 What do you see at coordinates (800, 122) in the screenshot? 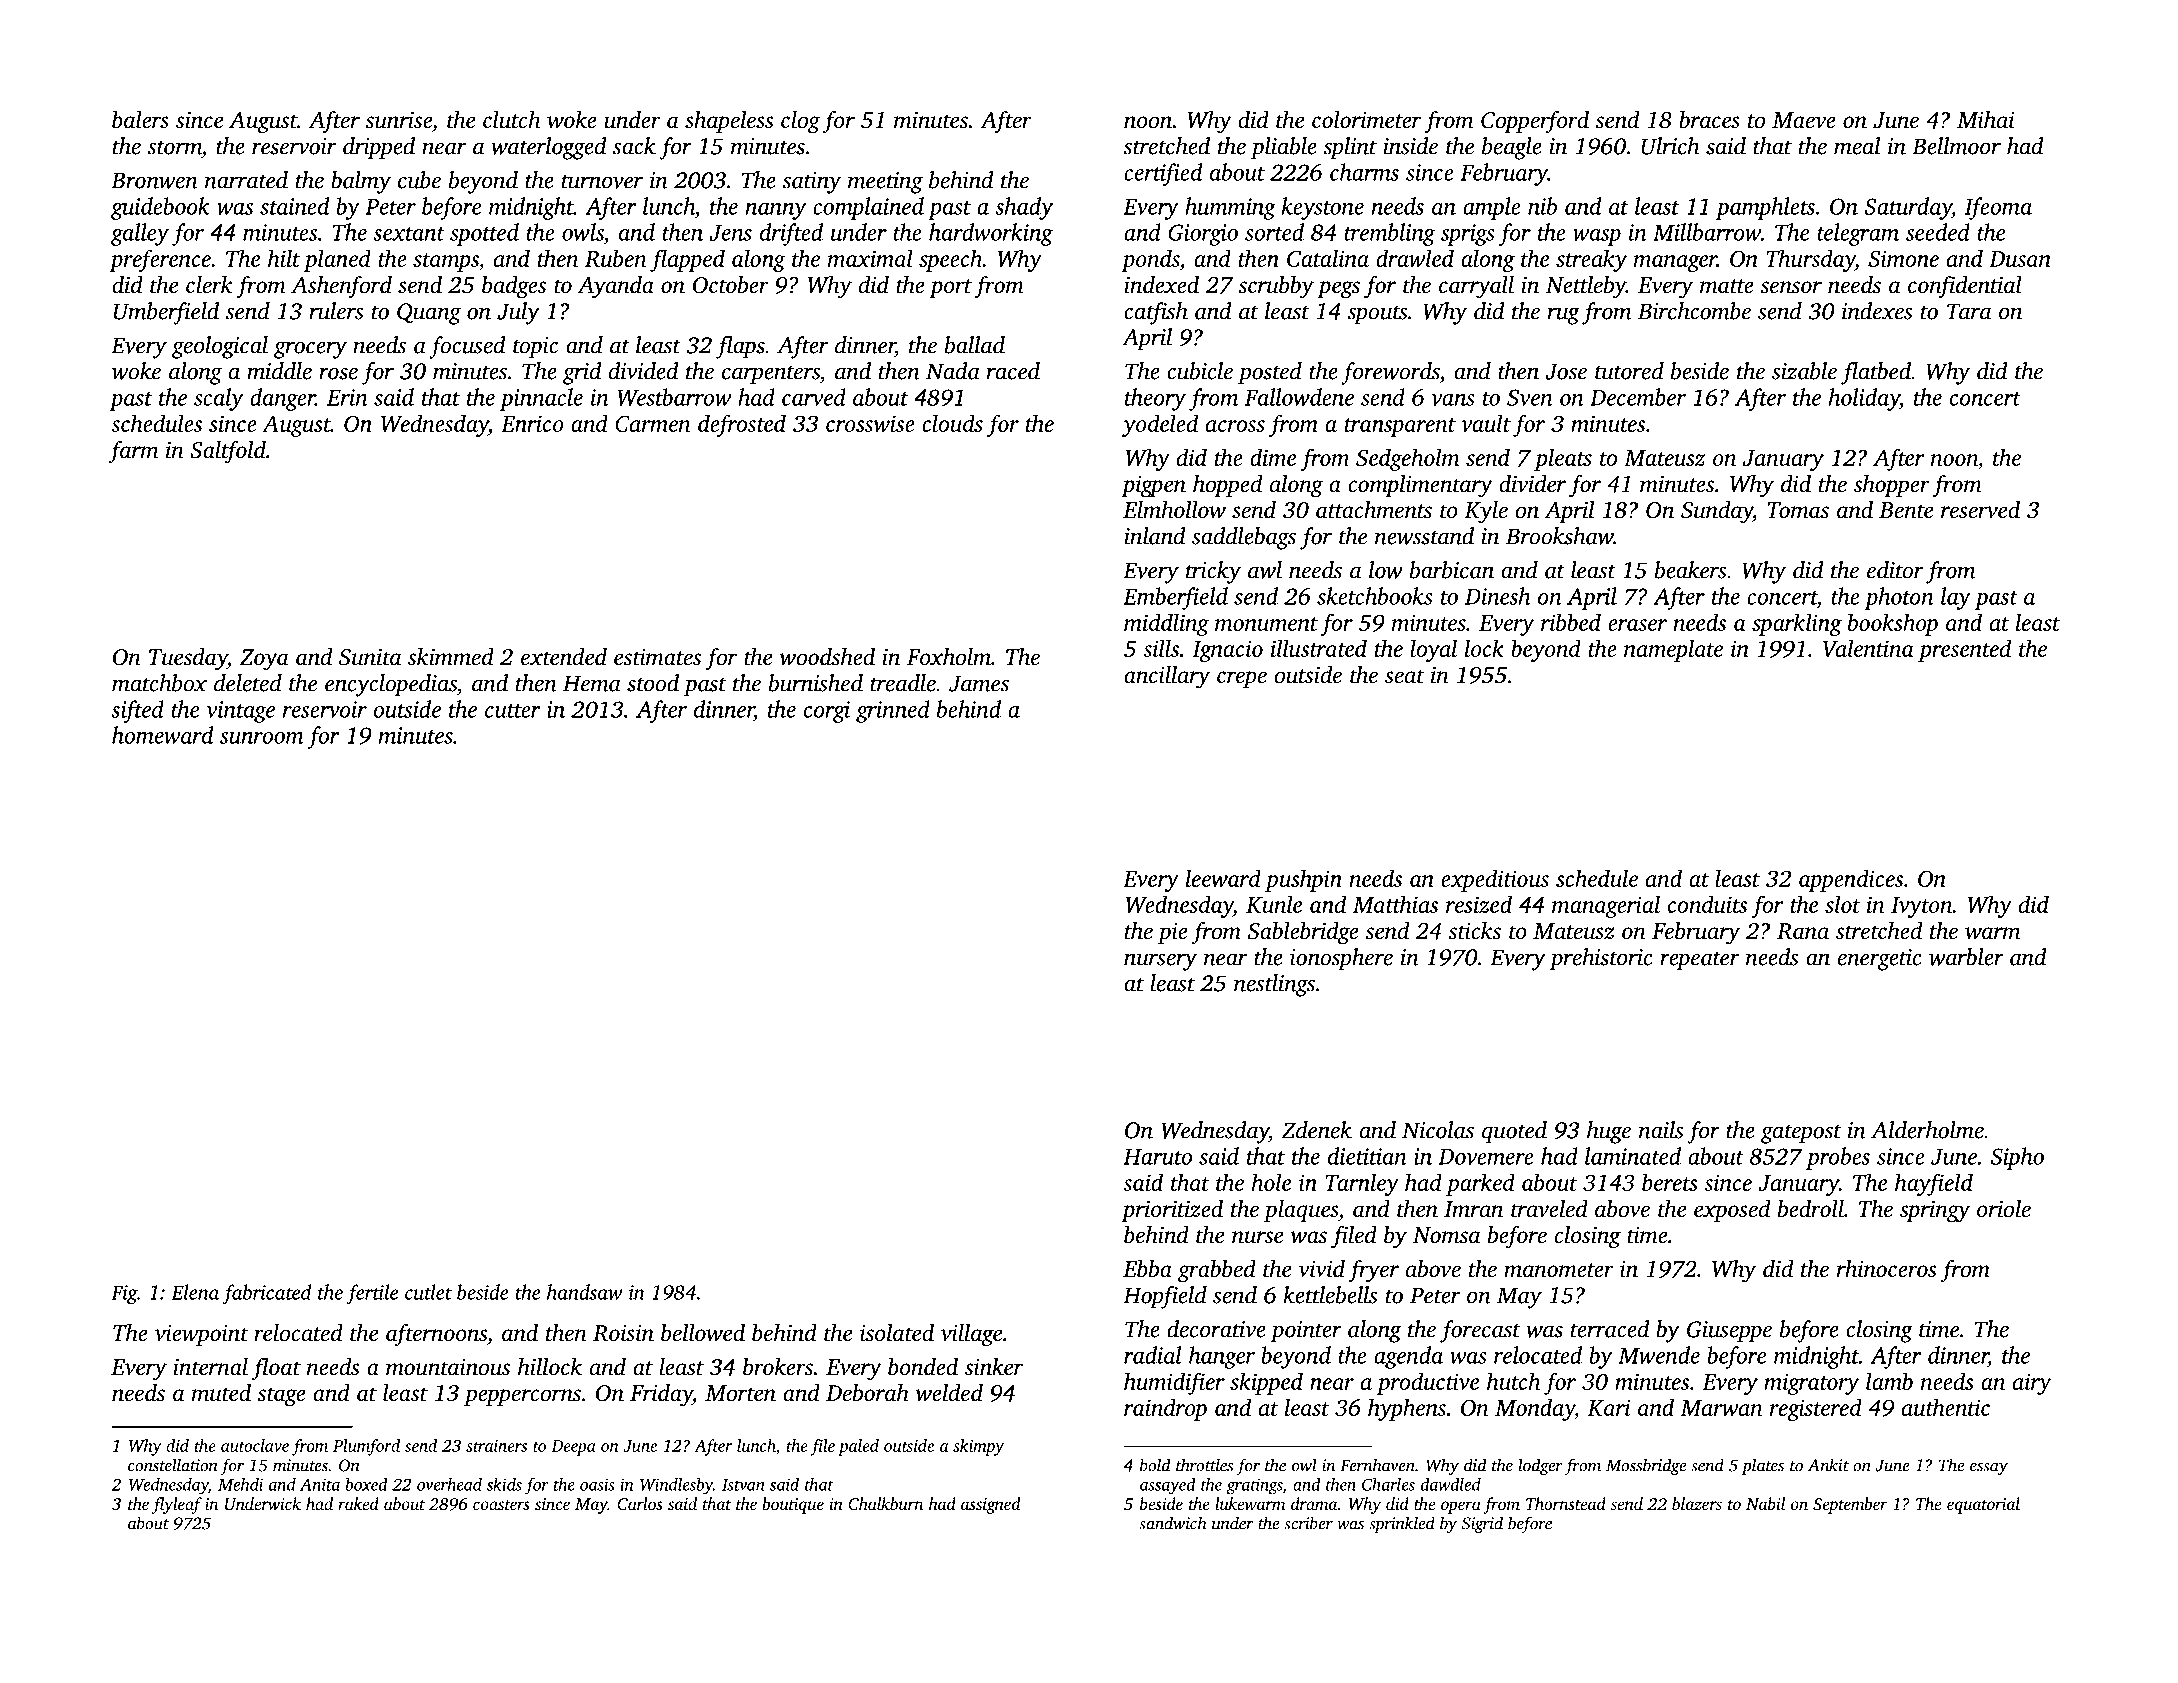
I see `clog` at bounding box center [800, 122].
